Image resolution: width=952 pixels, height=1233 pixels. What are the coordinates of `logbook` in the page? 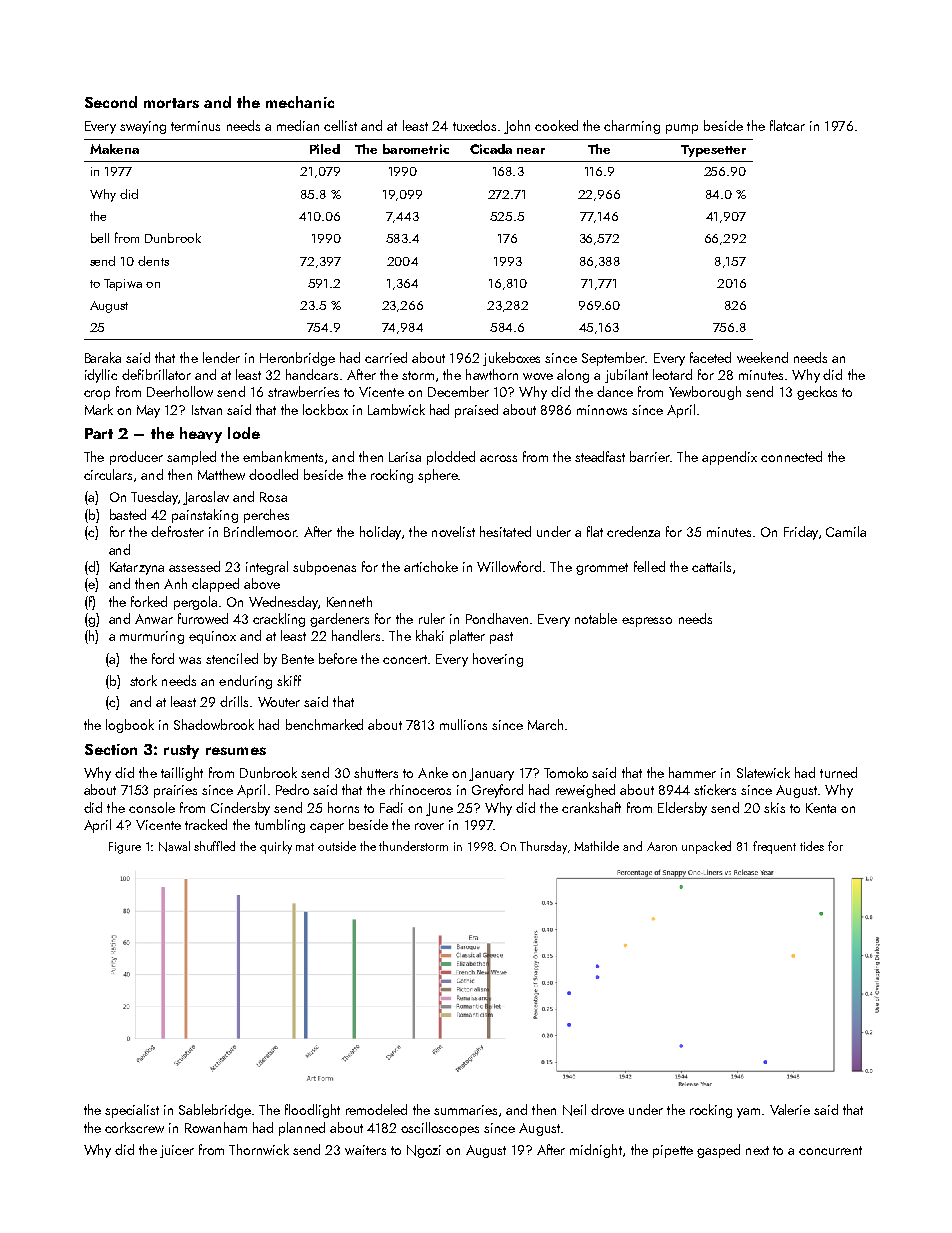 It's located at (130, 726).
